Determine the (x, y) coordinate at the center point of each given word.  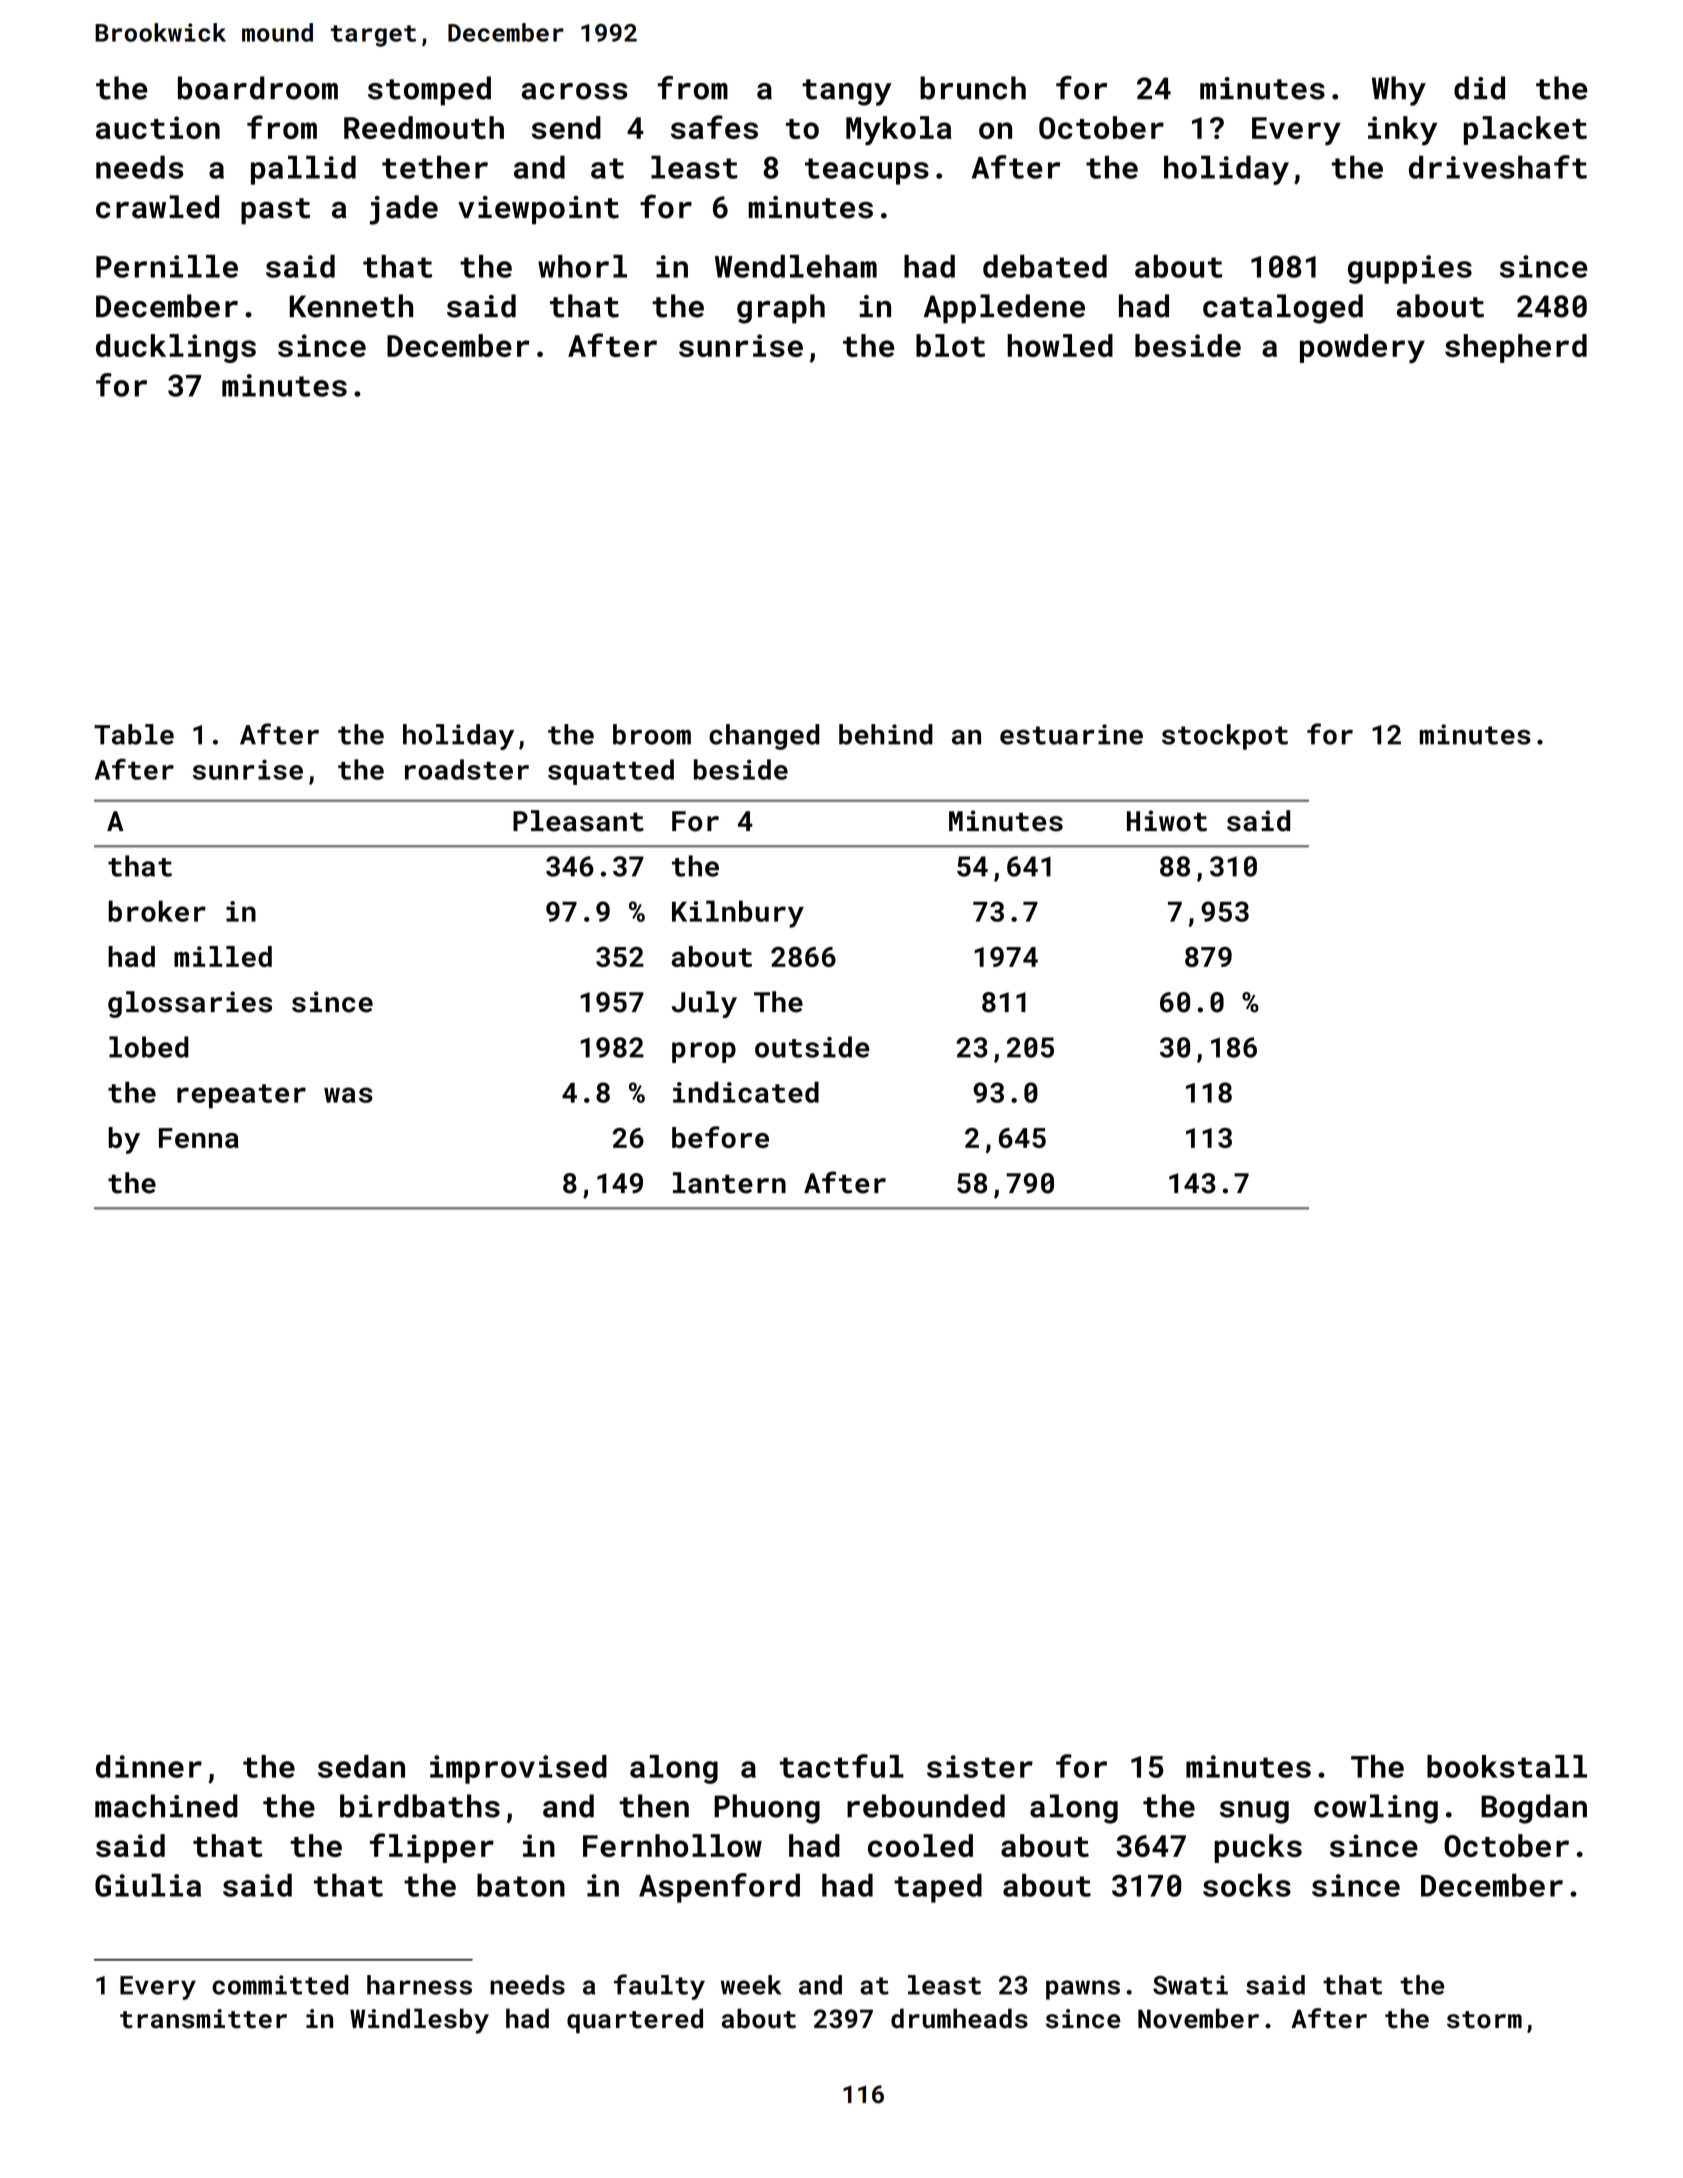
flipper (432, 1848)
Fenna (199, 1138)
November (1198, 2018)
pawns (1083, 1990)
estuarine (1071, 734)
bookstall (1507, 1766)
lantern (729, 1183)
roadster (467, 769)
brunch (973, 88)
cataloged (1283, 309)
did (1479, 88)
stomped (429, 91)
